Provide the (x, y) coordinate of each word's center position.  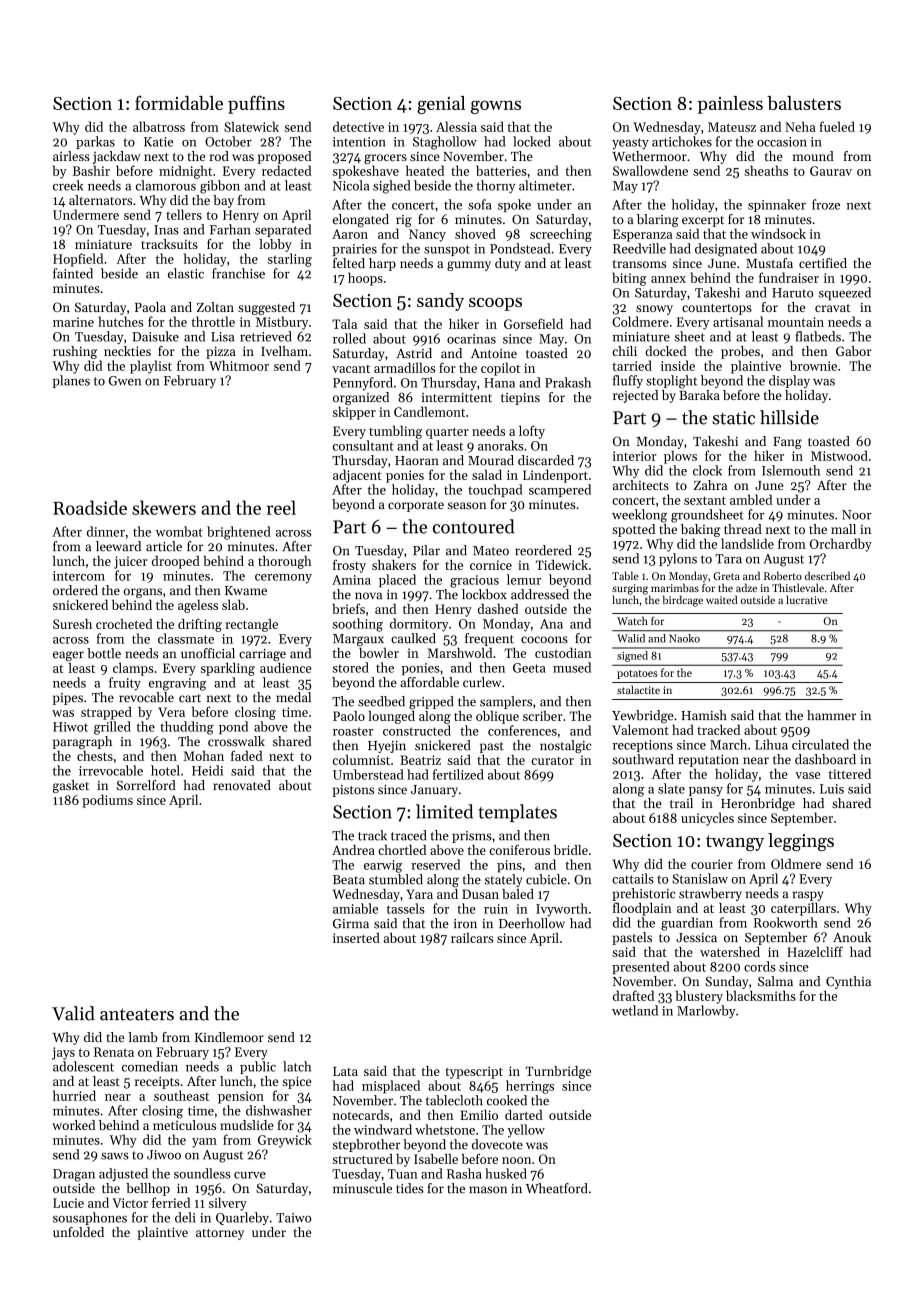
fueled (837, 126)
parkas (95, 142)
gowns (496, 107)
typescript (474, 1072)
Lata (345, 1071)
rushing (75, 352)
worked (73, 1125)
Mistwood (839, 455)
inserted (356, 938)
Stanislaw (700, 878)
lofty (532, 432)
